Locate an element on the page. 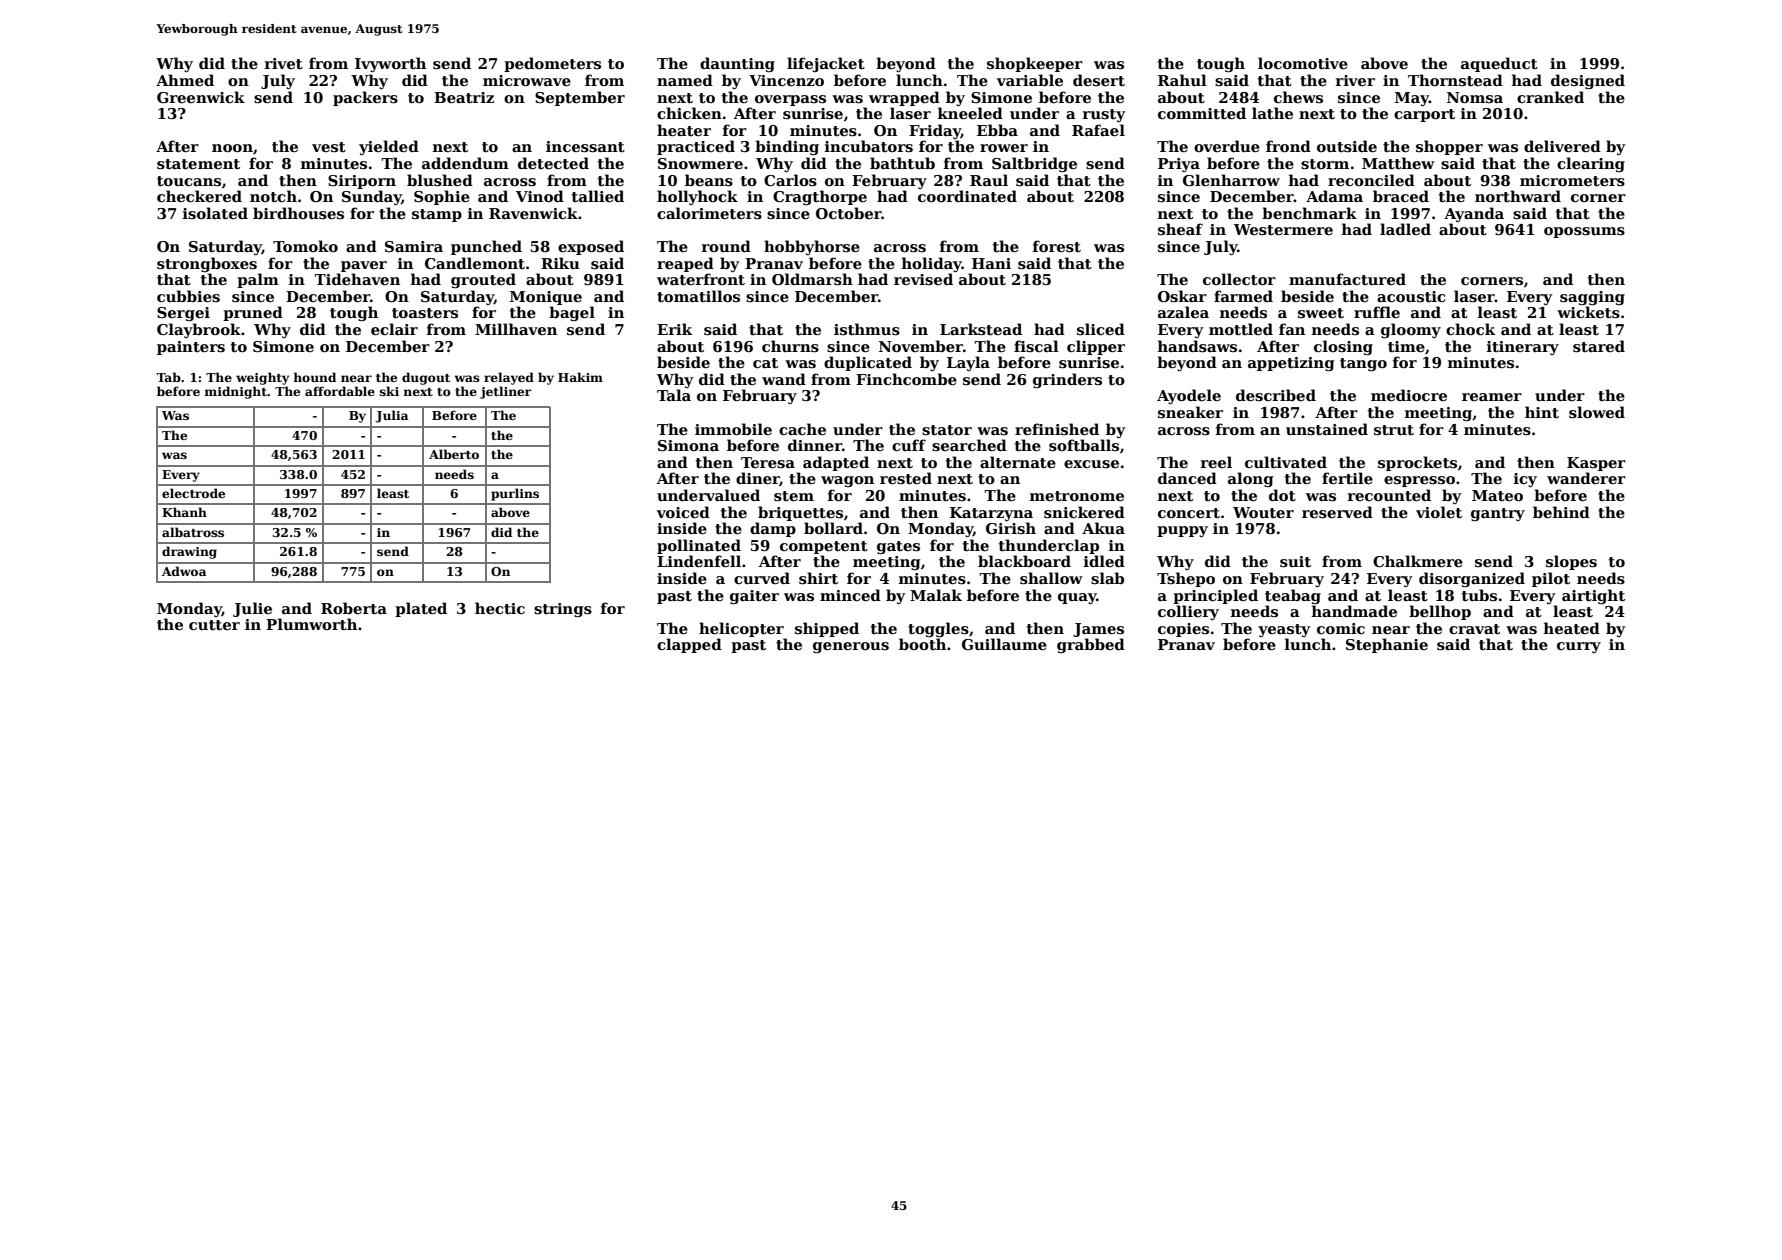 This image has width=1782, height=1260. opossums is located at coordinates (1584, 232).
